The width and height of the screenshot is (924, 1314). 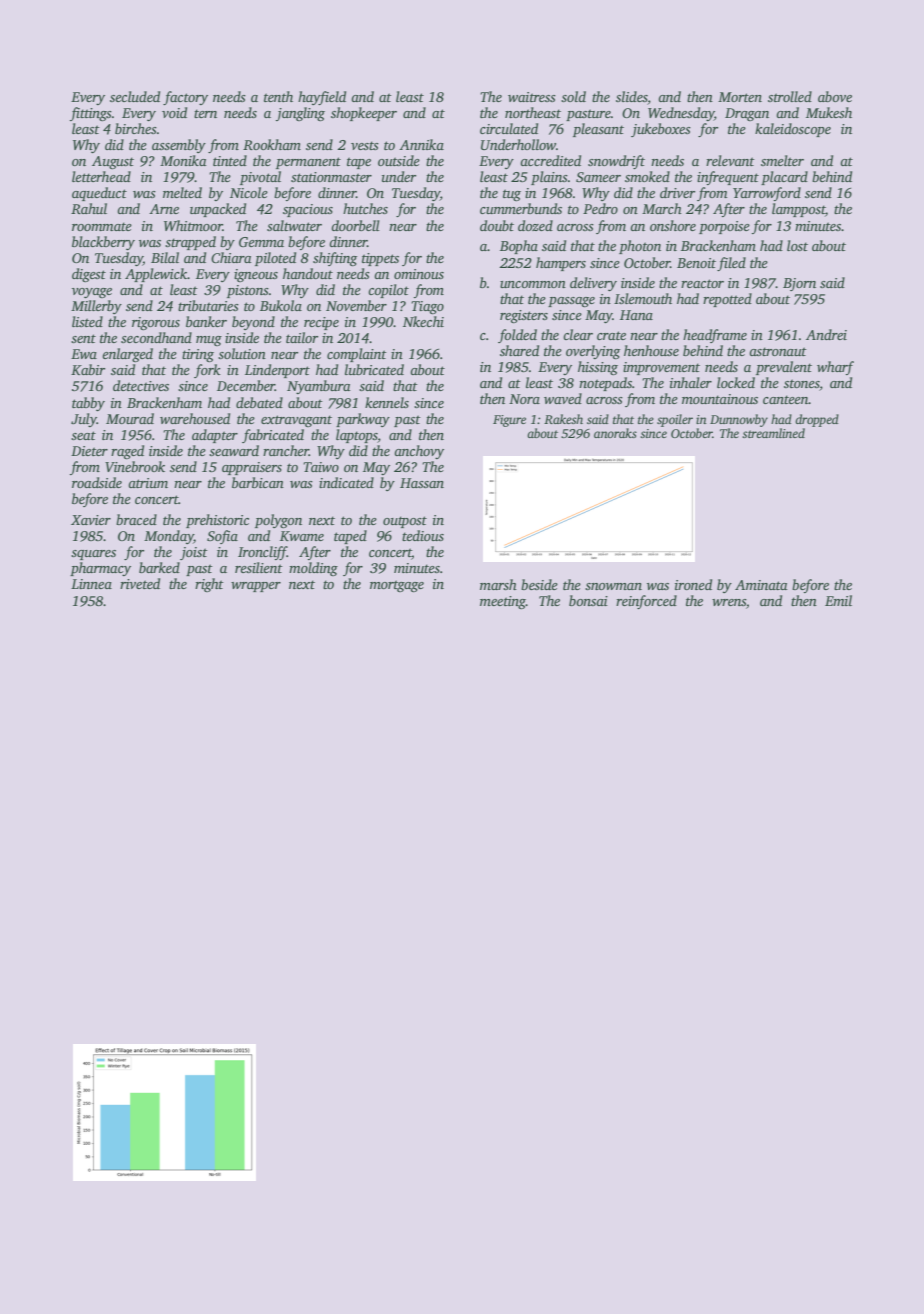 I want to click on tippets, so click(x=380, y=259).
